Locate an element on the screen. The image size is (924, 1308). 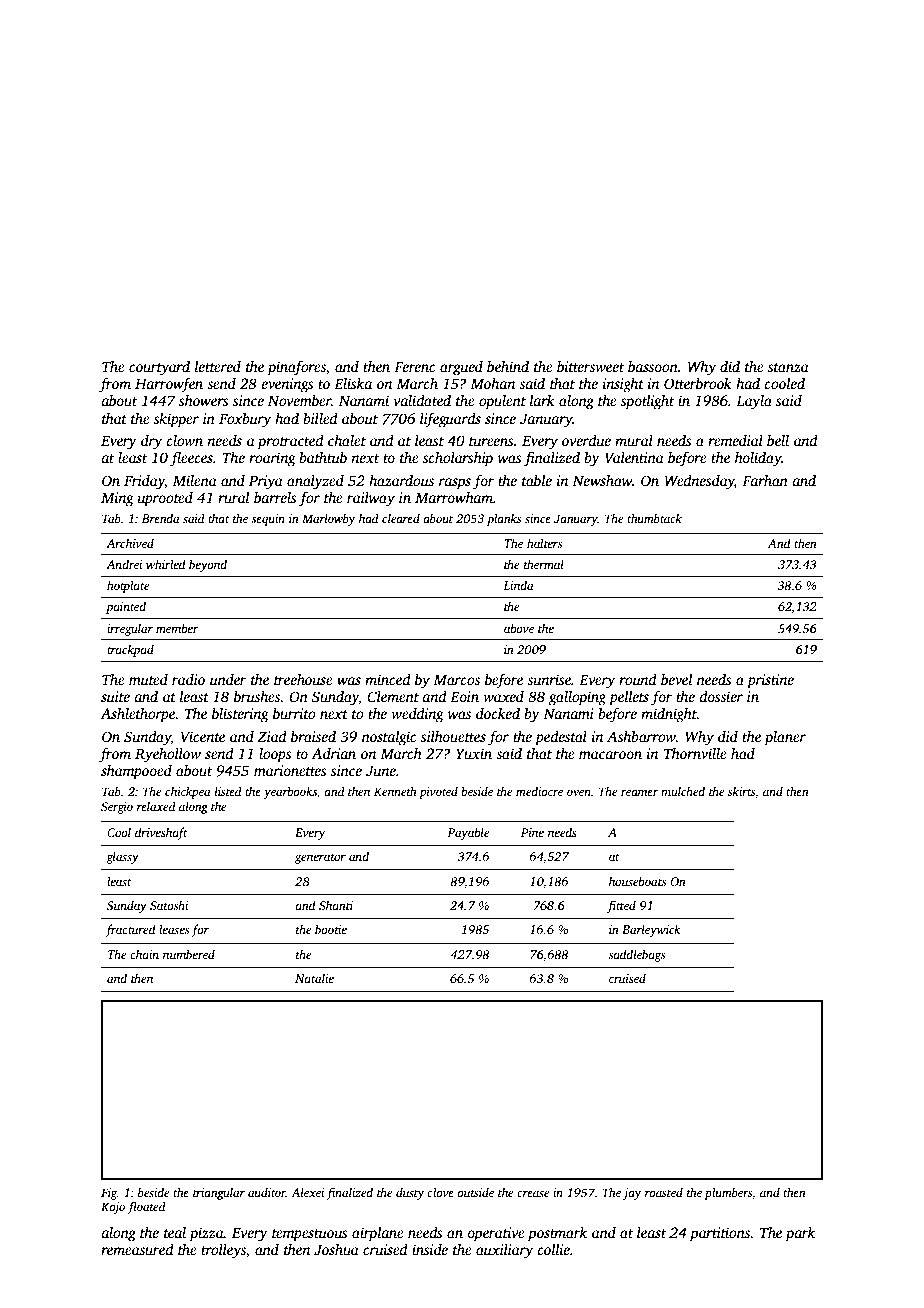
pizza is located at coordinates (206, 1234).
